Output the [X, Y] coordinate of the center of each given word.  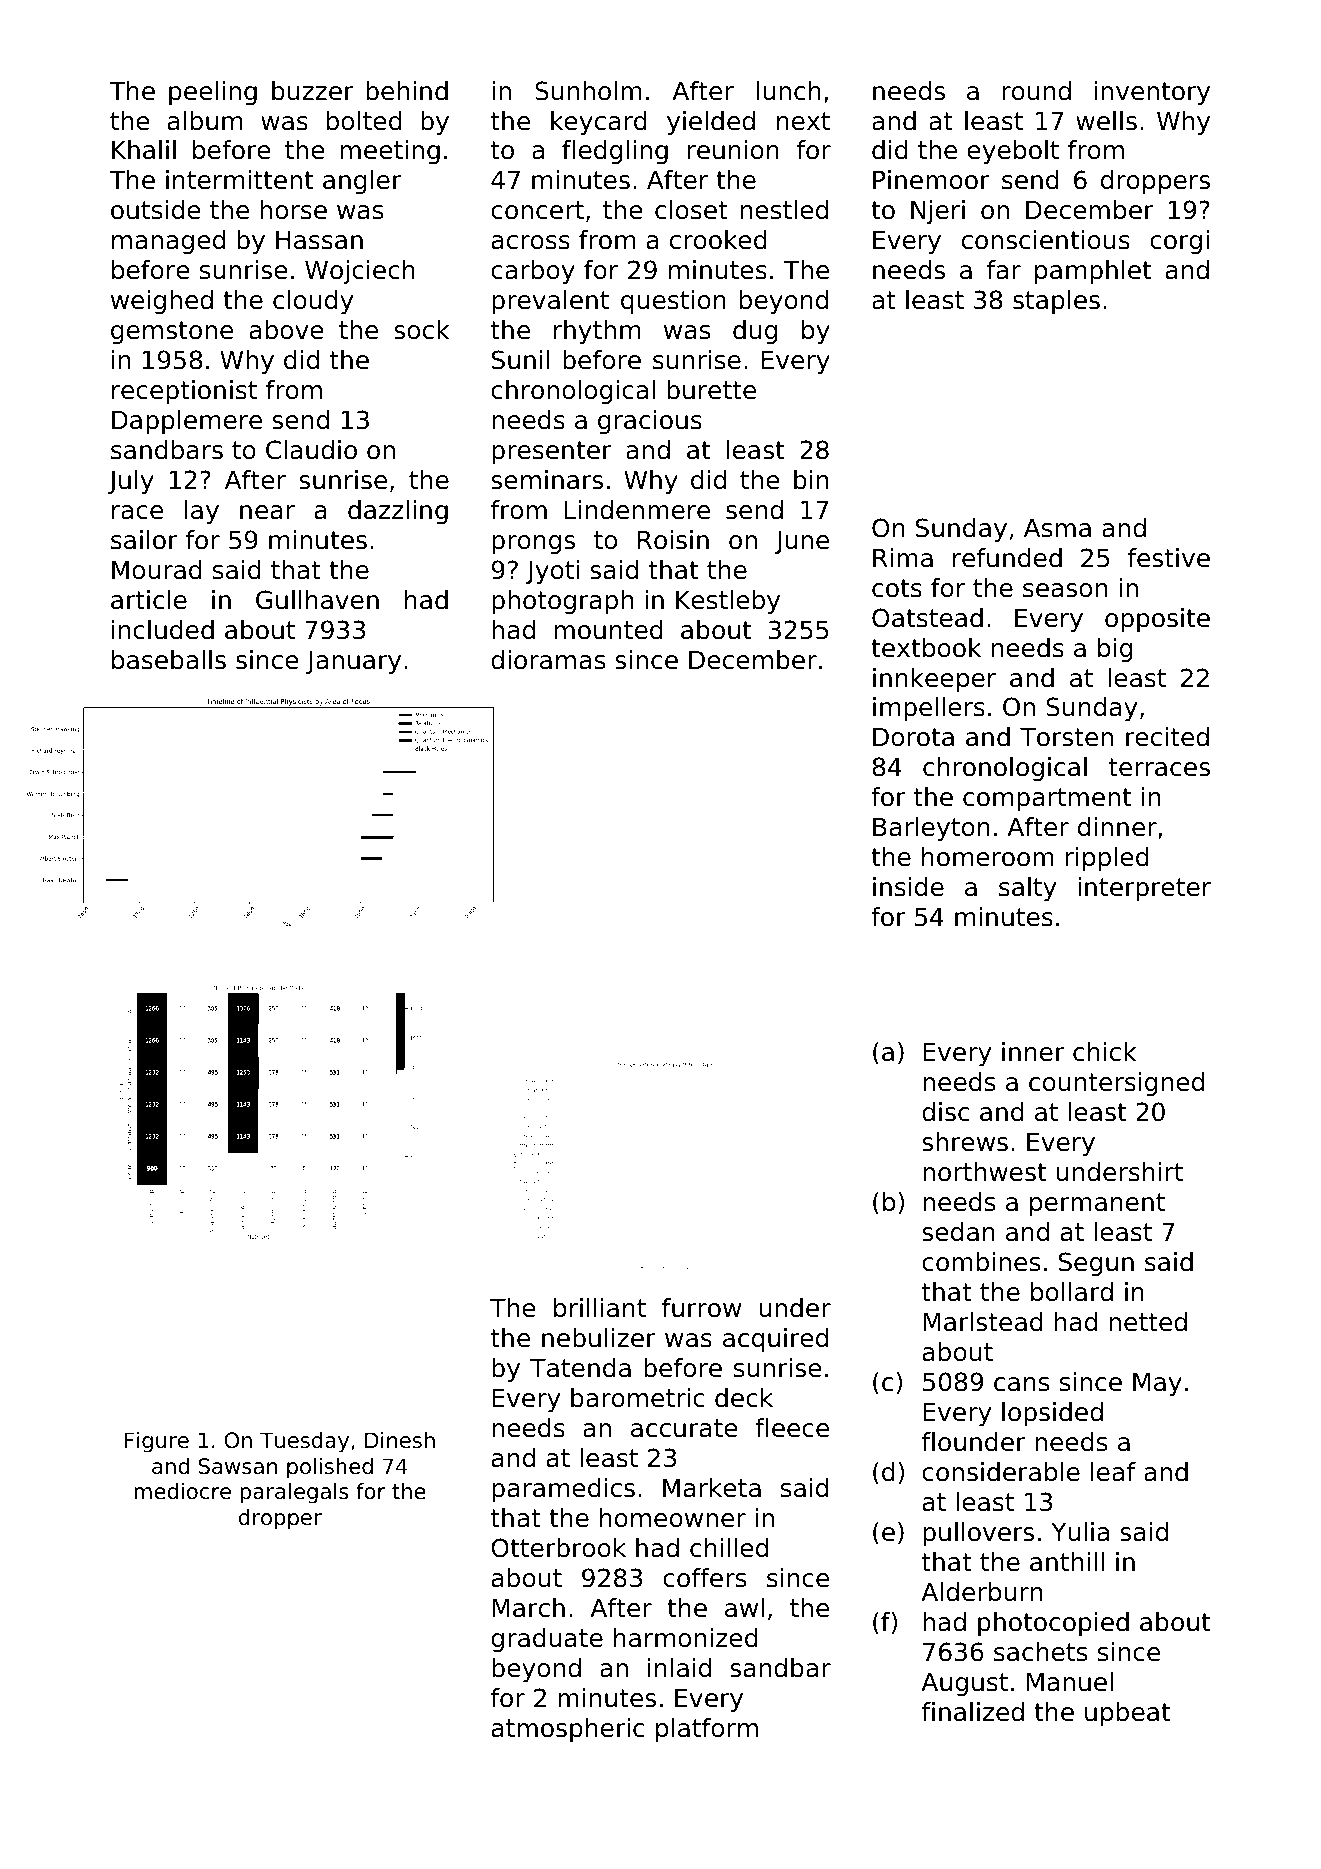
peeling [213, 93]
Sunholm [588, 91]
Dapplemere [187, 422]
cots [897, 588]
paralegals [294, 1493]
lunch [789, 91]
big [1115, 650]
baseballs [169, 660]
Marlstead [983, 1322]
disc [945, 1112]
